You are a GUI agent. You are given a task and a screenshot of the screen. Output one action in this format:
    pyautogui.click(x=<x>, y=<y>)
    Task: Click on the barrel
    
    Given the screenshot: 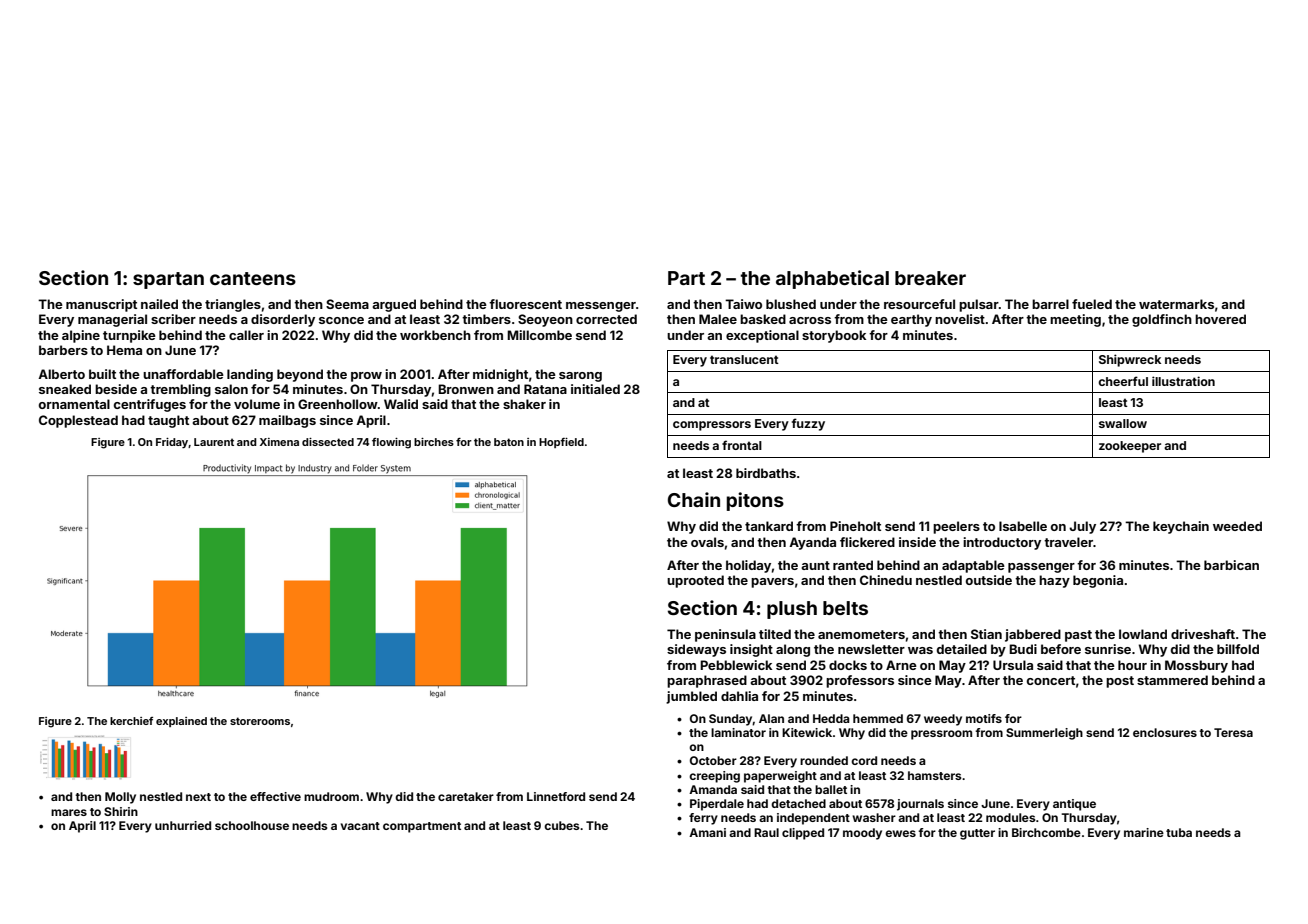 What is the action you would take?
    pyautogui.click(x=1050, y=304)
